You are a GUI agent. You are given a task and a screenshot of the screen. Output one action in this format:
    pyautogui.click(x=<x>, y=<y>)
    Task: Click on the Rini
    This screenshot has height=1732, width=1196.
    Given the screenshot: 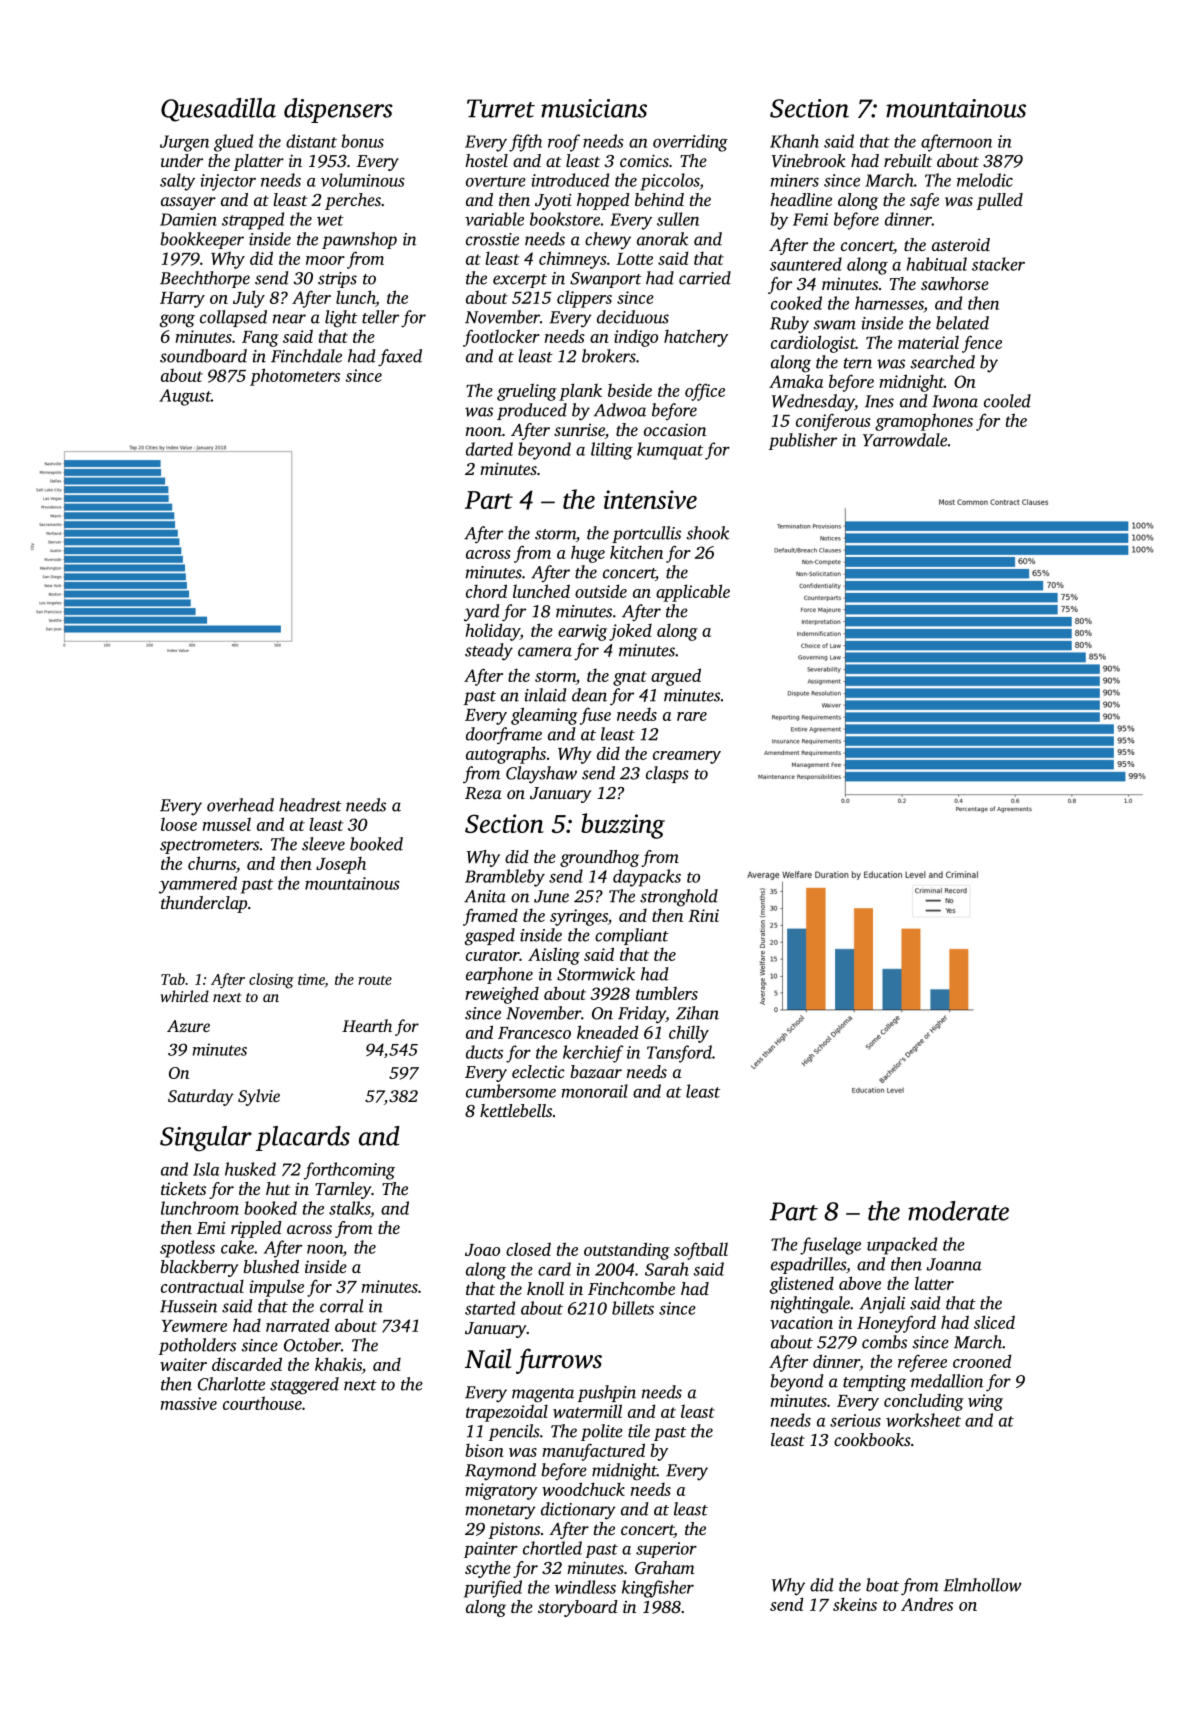 What is the action you would take?
    pyautogui.click(x=703, y=915)
